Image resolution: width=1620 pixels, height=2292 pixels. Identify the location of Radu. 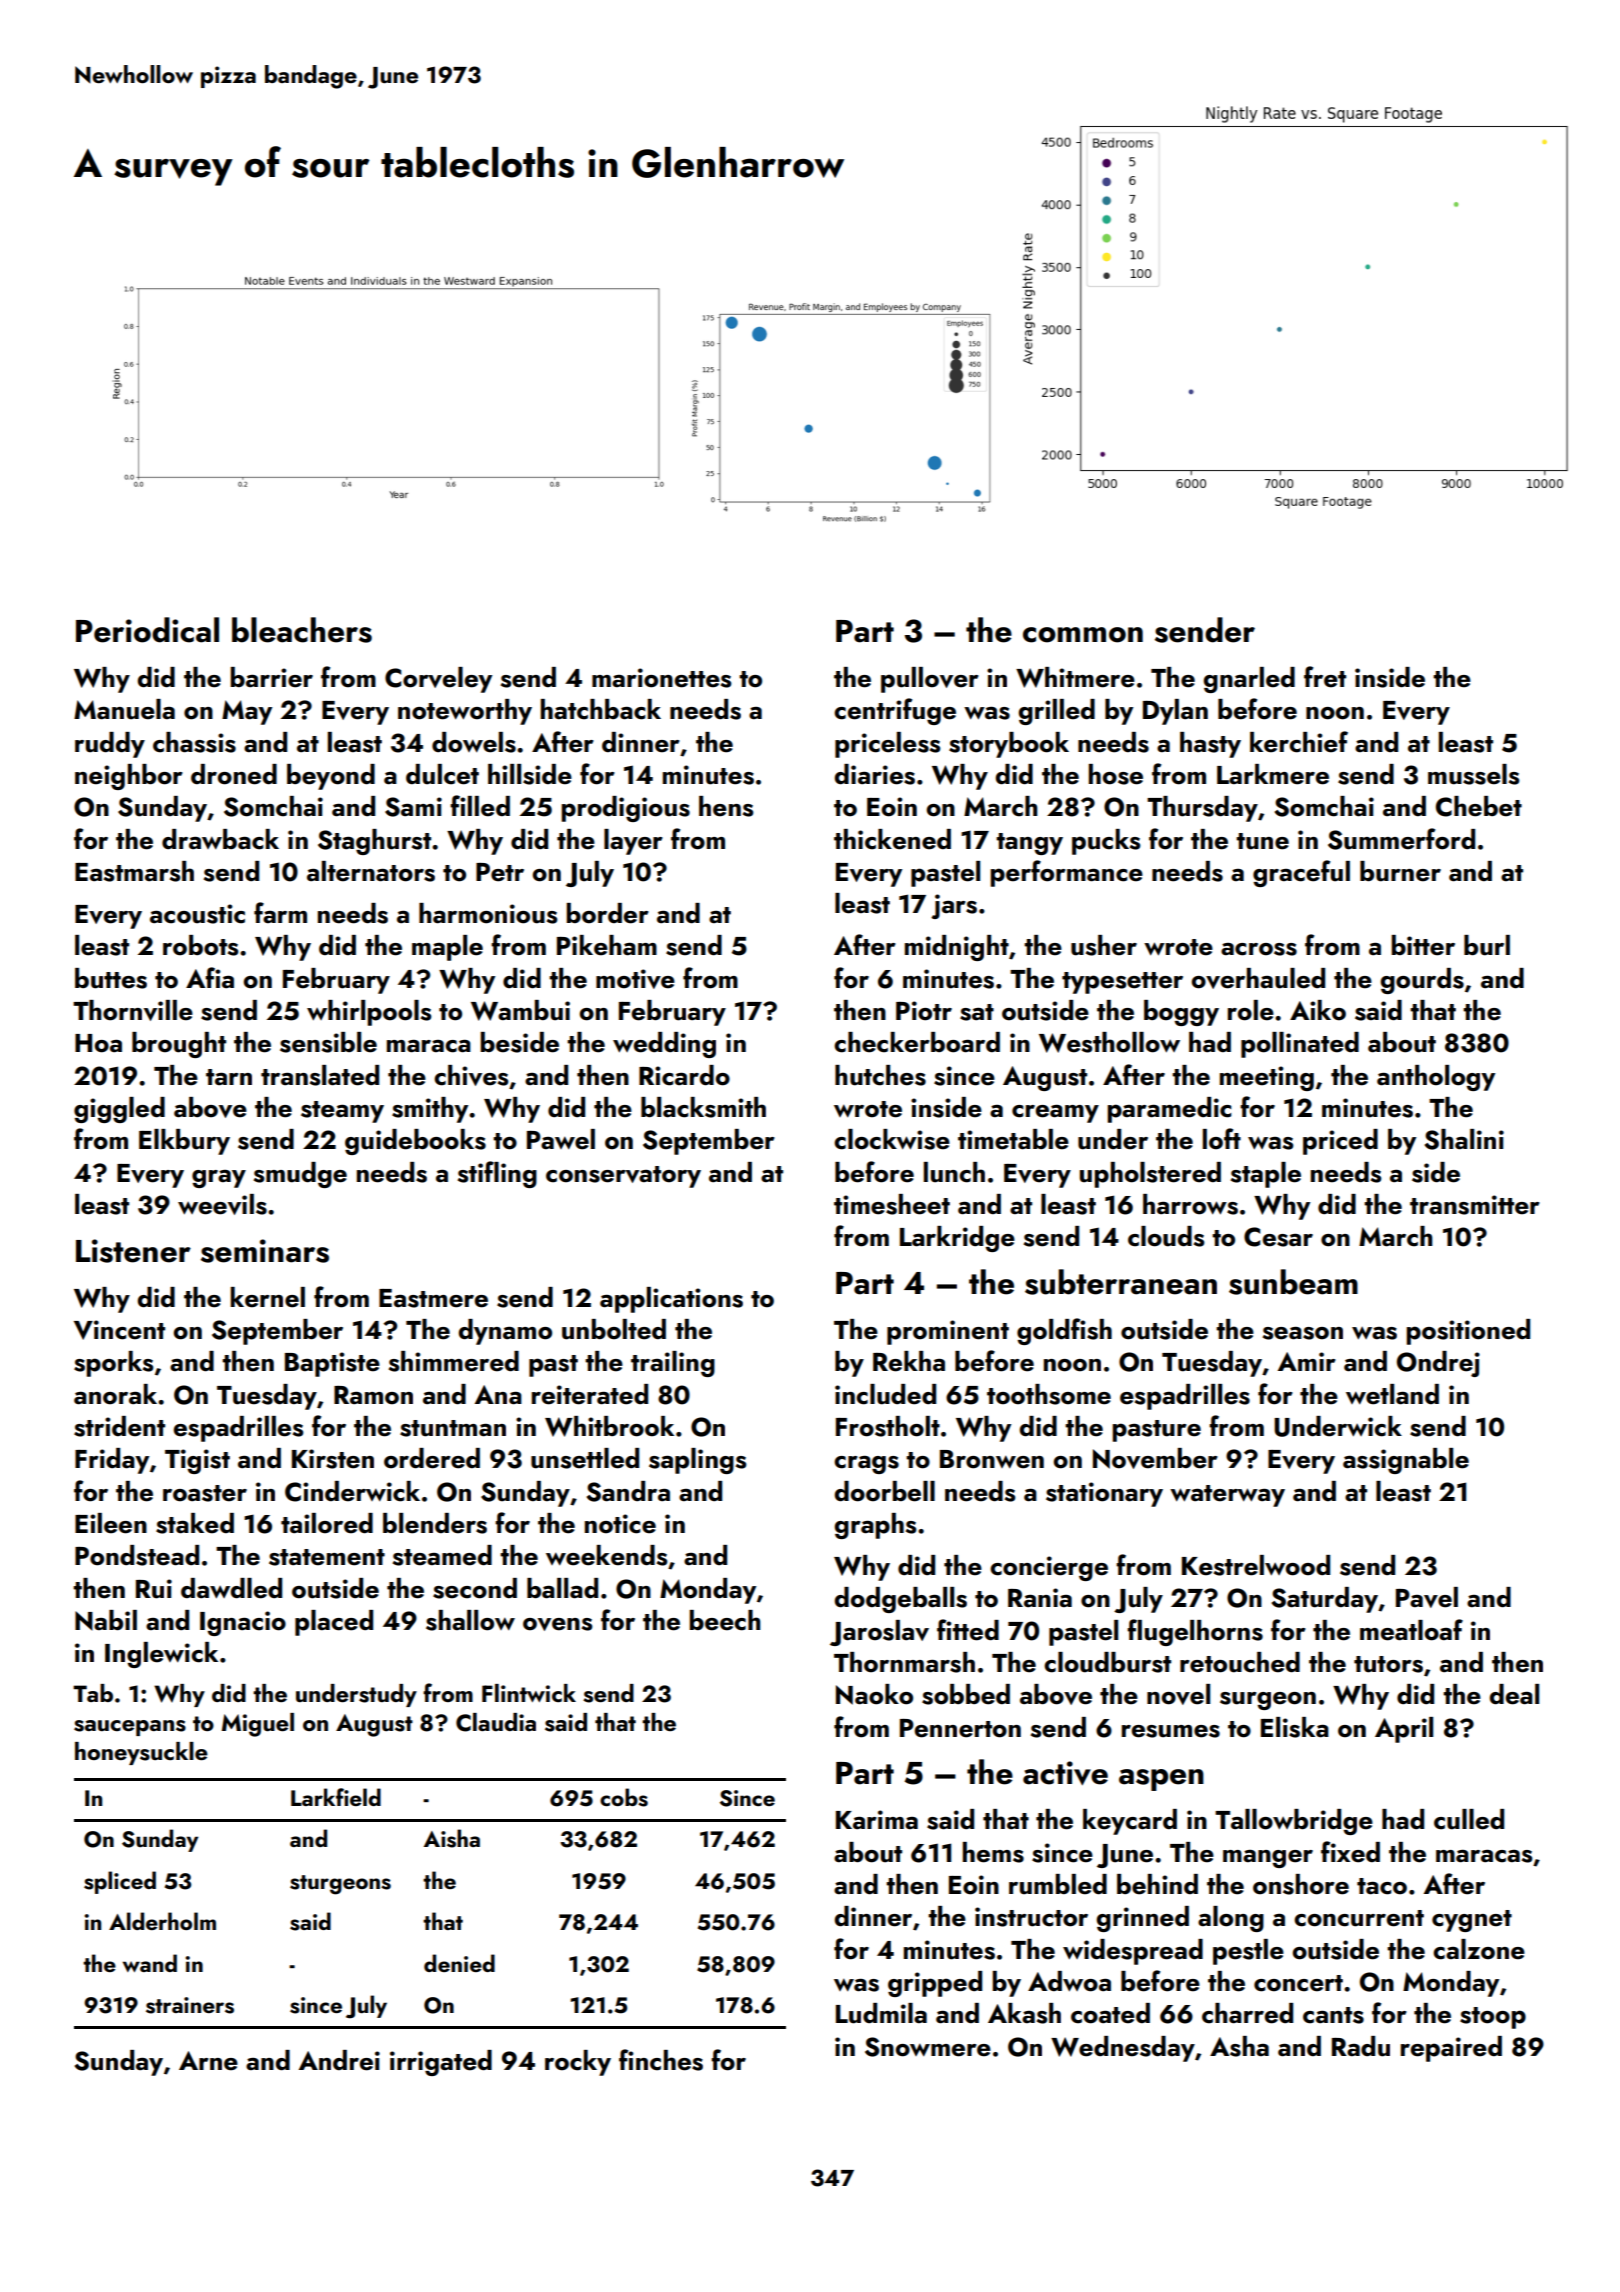
(1361, 2046).
